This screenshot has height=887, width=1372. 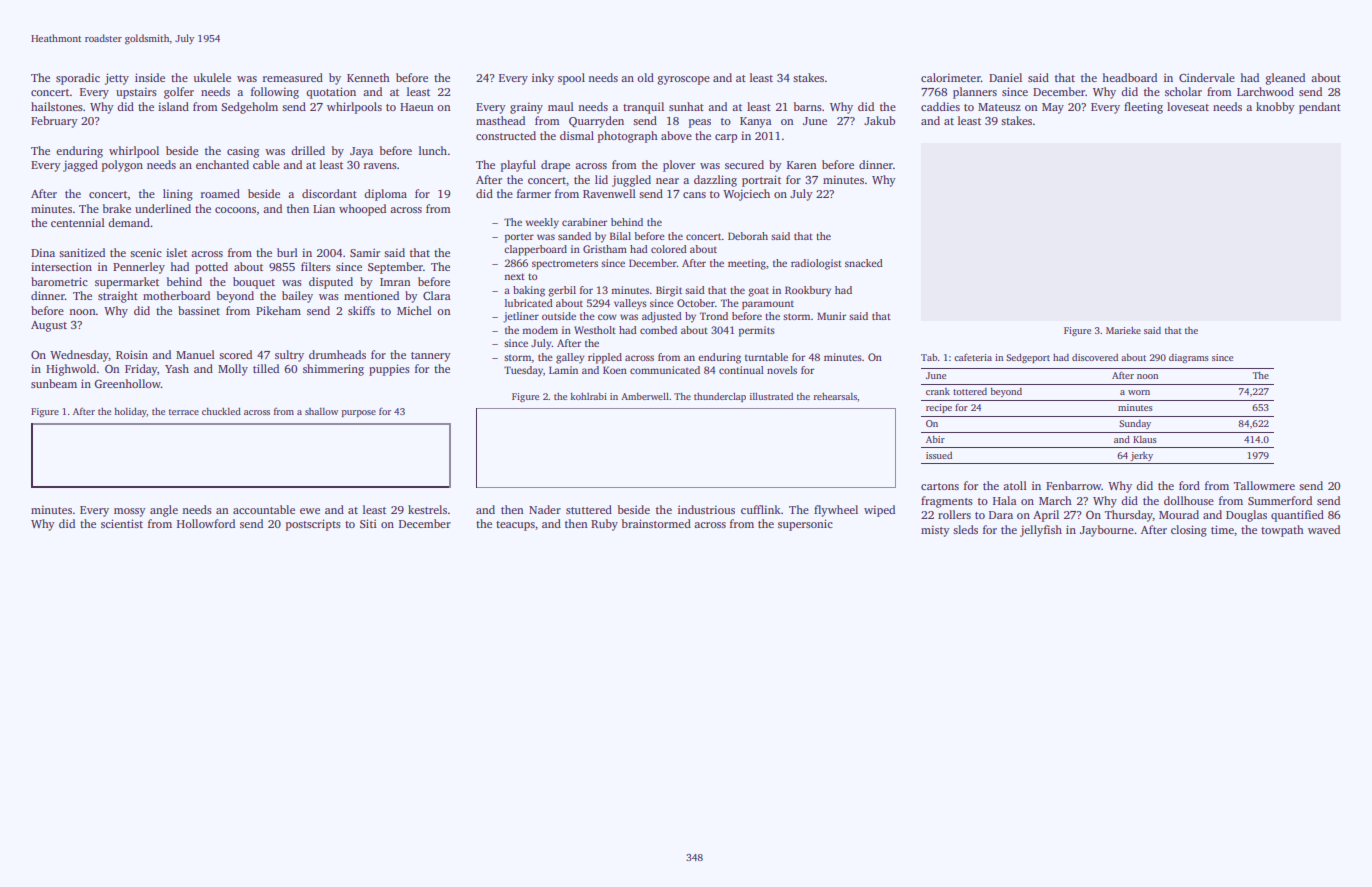 I want to click on mossy, so click(x=130, y=512).
